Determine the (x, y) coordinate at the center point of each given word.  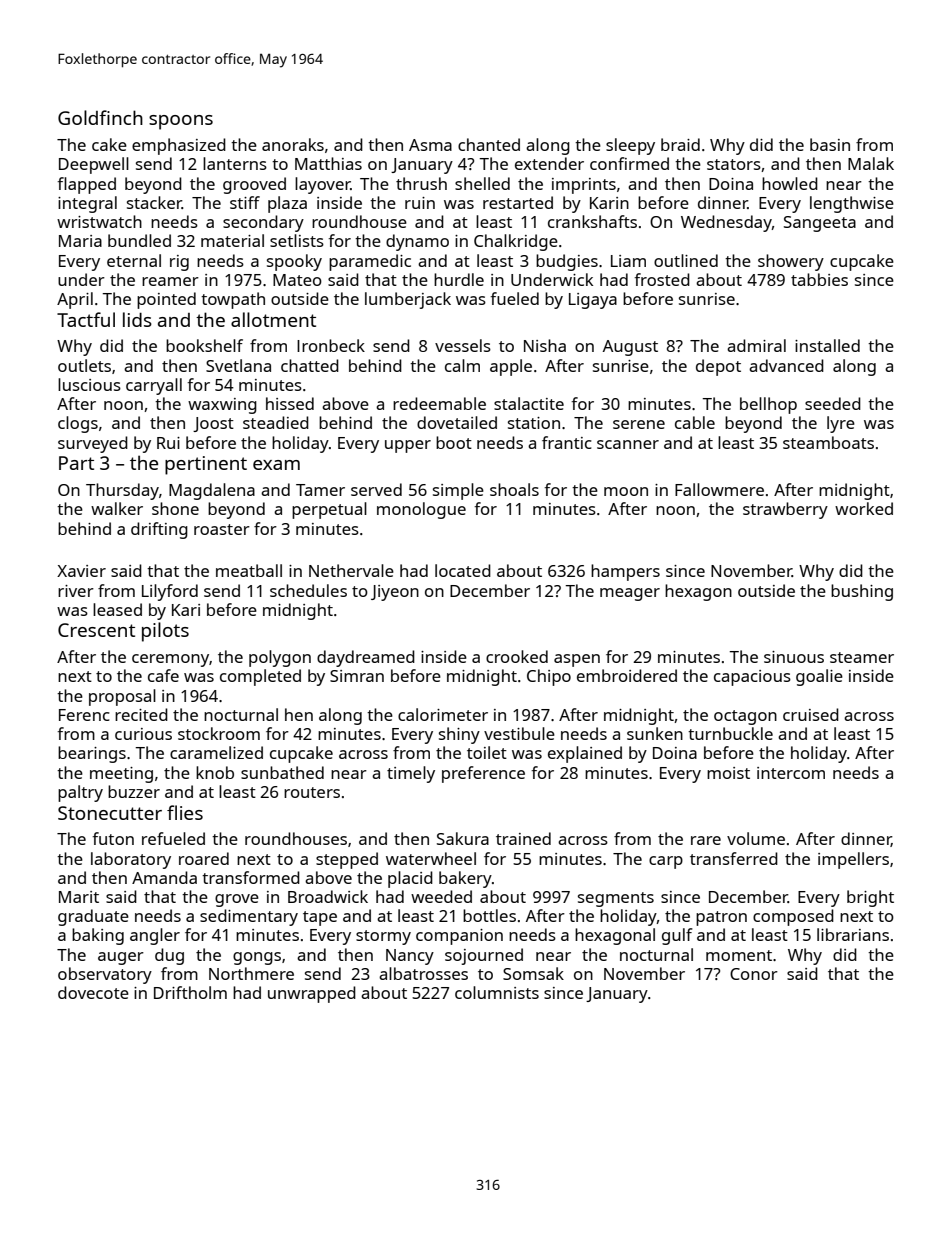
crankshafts (592, 221)
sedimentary (249, 917)
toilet (487, 752)
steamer (862, 657)
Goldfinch (100, 117)
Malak (871, 163)
